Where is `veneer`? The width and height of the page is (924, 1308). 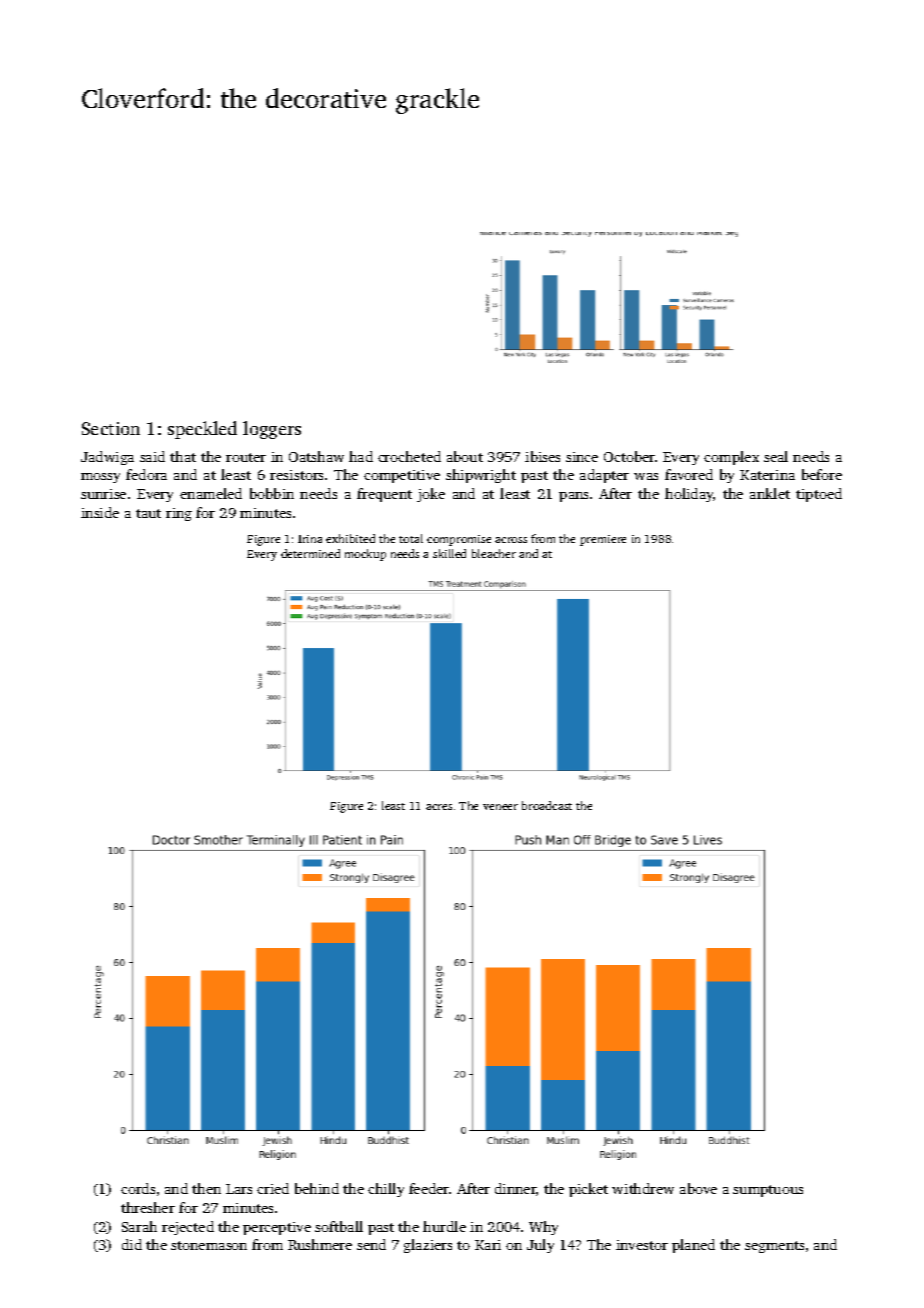
veneer is located at coordinates (500, 807).
